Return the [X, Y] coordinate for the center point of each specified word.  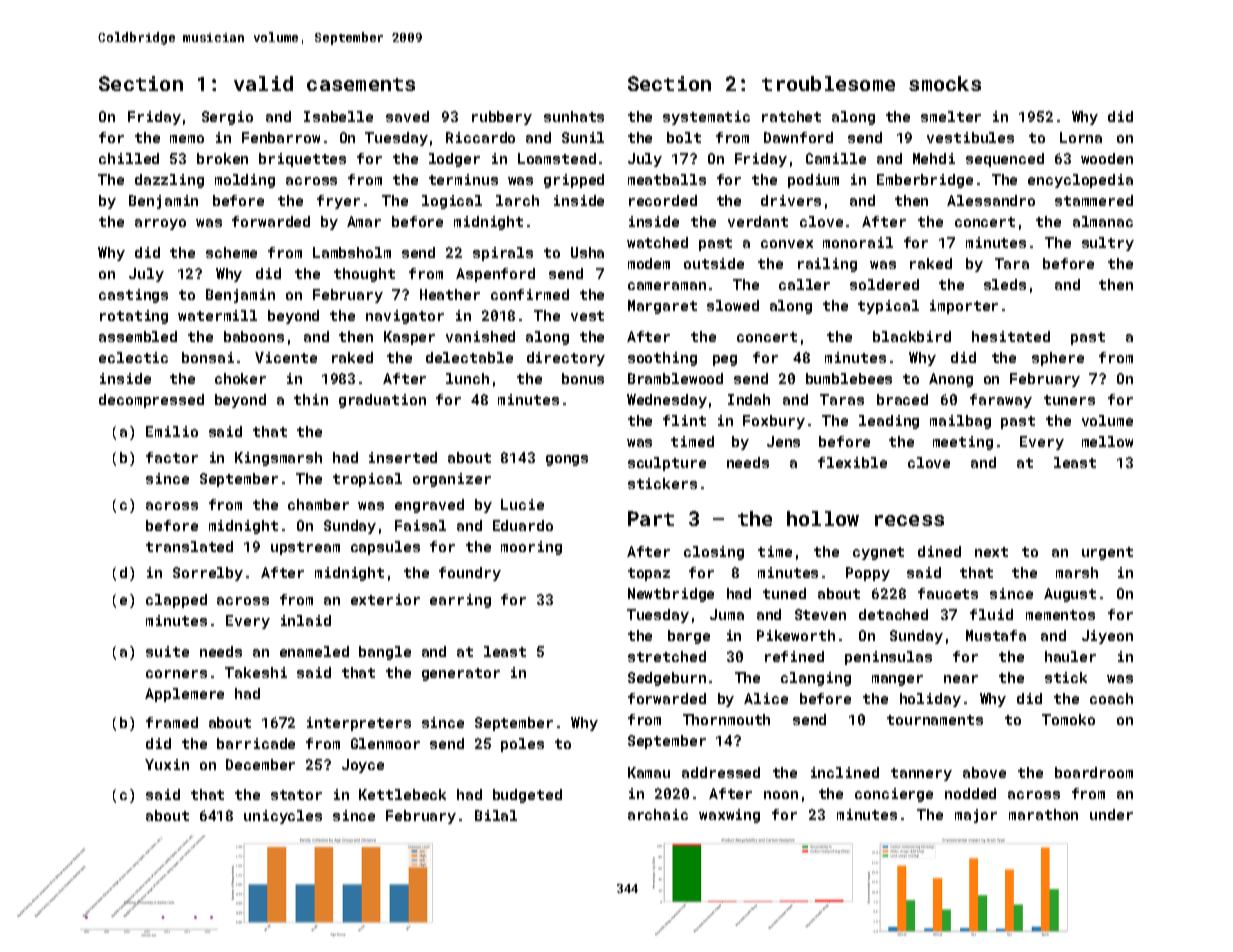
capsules [385, 548]
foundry [470, 574]
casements [361, 84]
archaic [658, 814]
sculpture [667, 464]
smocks [945, 83]
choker [240, 378]
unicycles [283, 817]
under [1111, 814]
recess [909, 520]
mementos [1060, 615]
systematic [706, 118]
